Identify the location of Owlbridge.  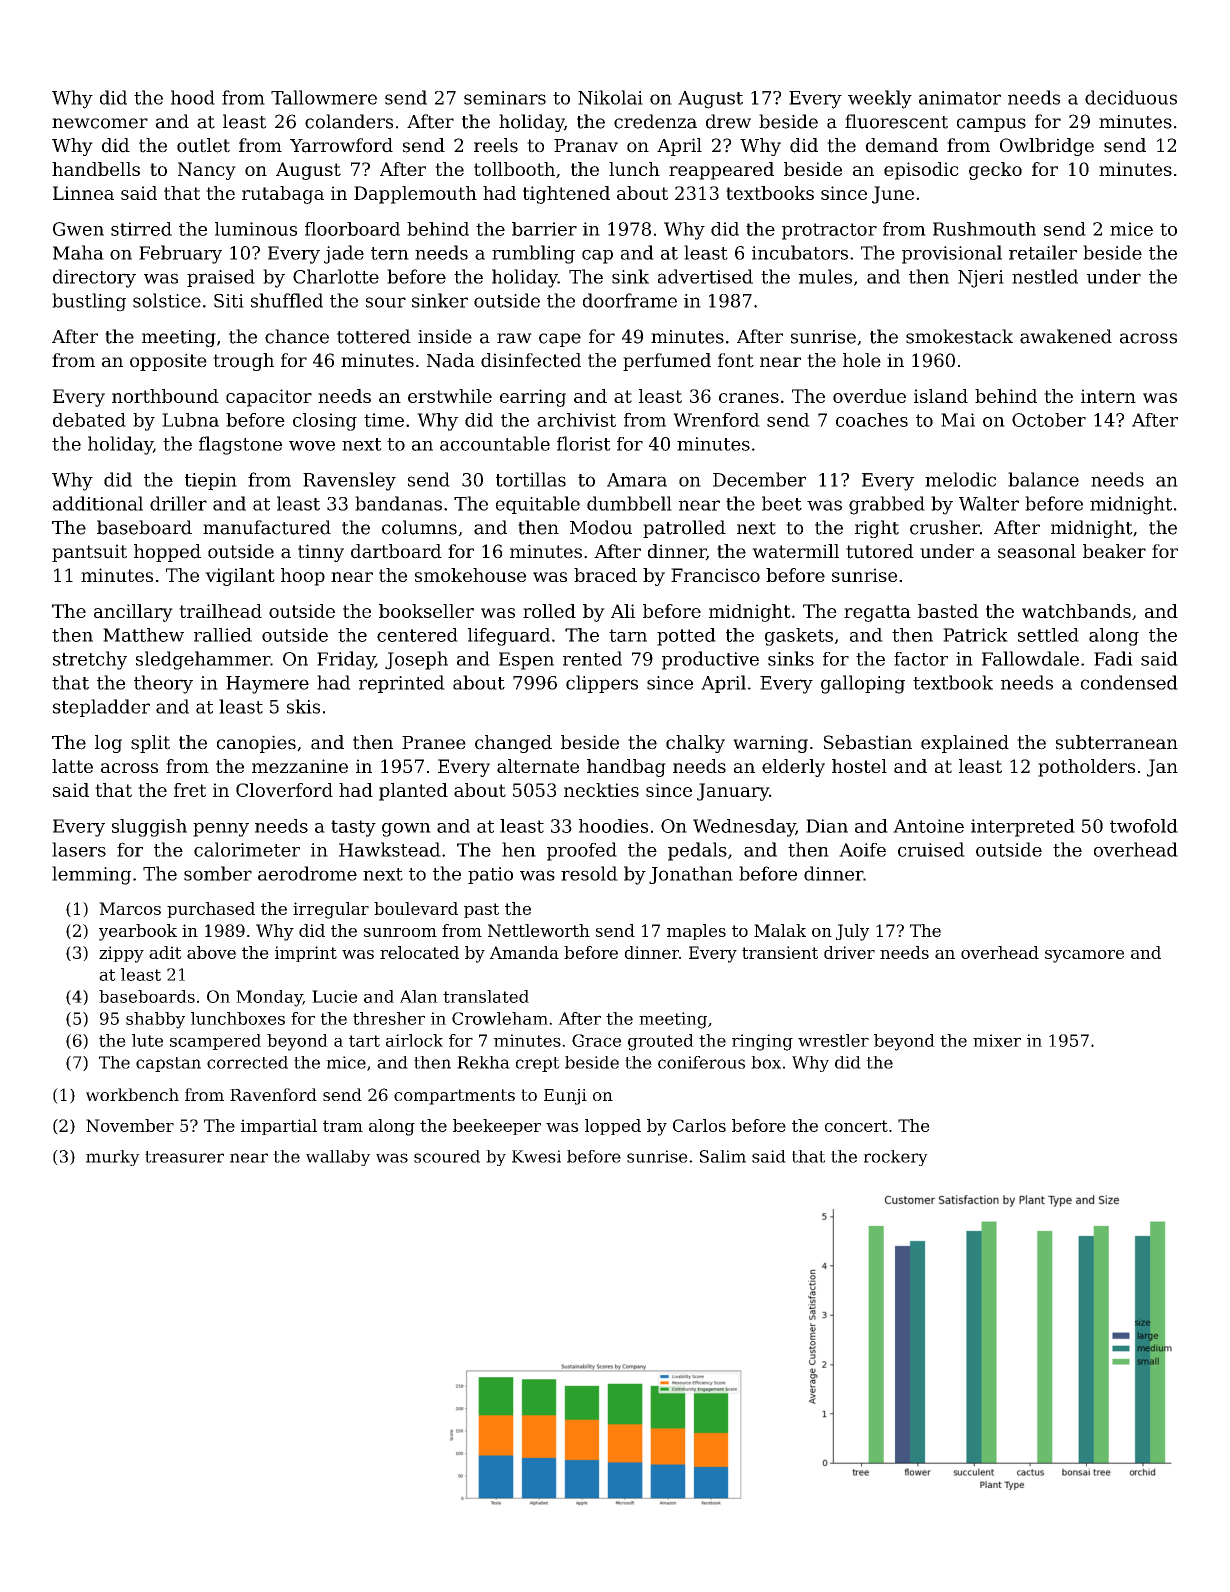
(1047, 147).
